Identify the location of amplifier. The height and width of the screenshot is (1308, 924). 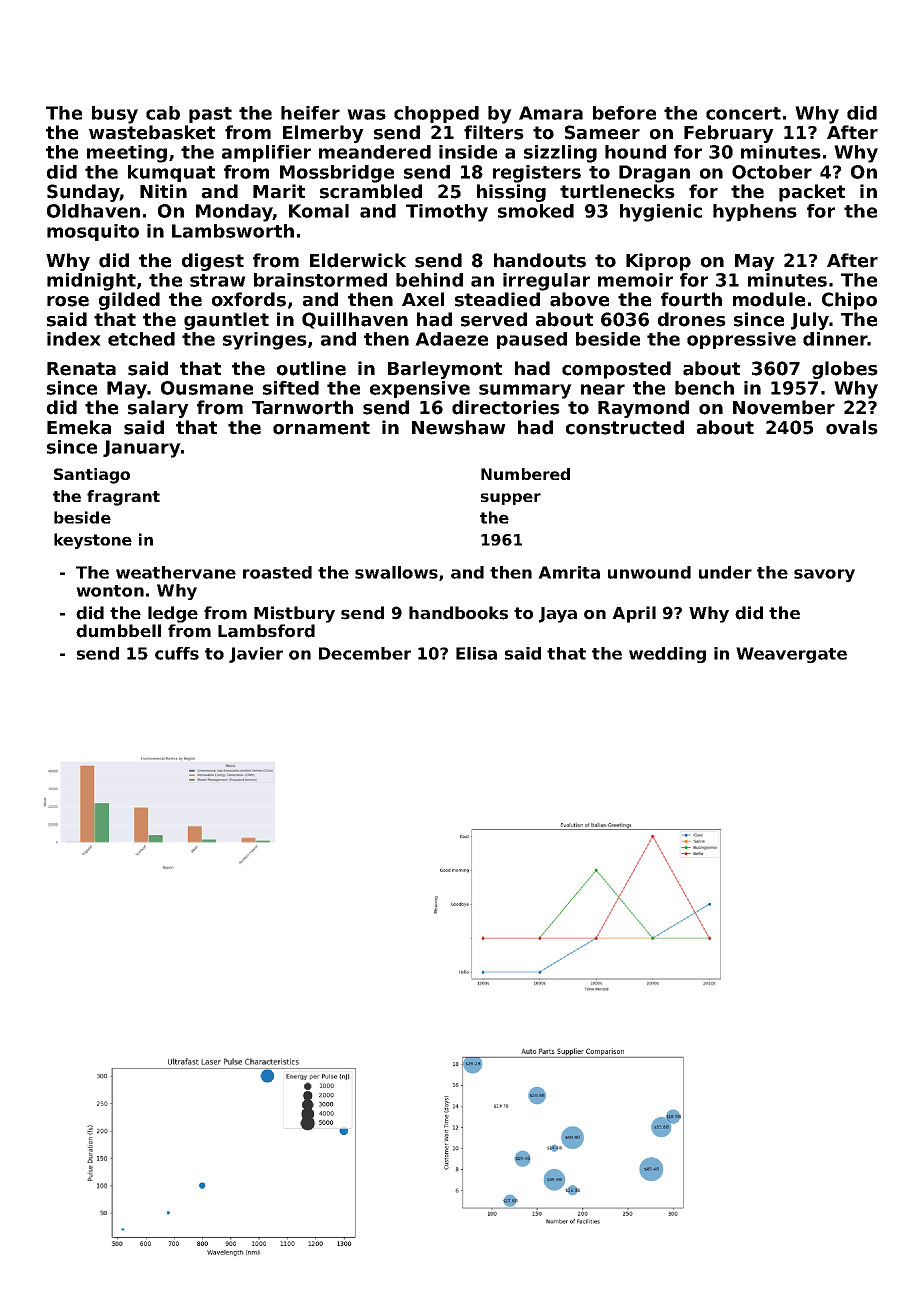
(266, 153).
